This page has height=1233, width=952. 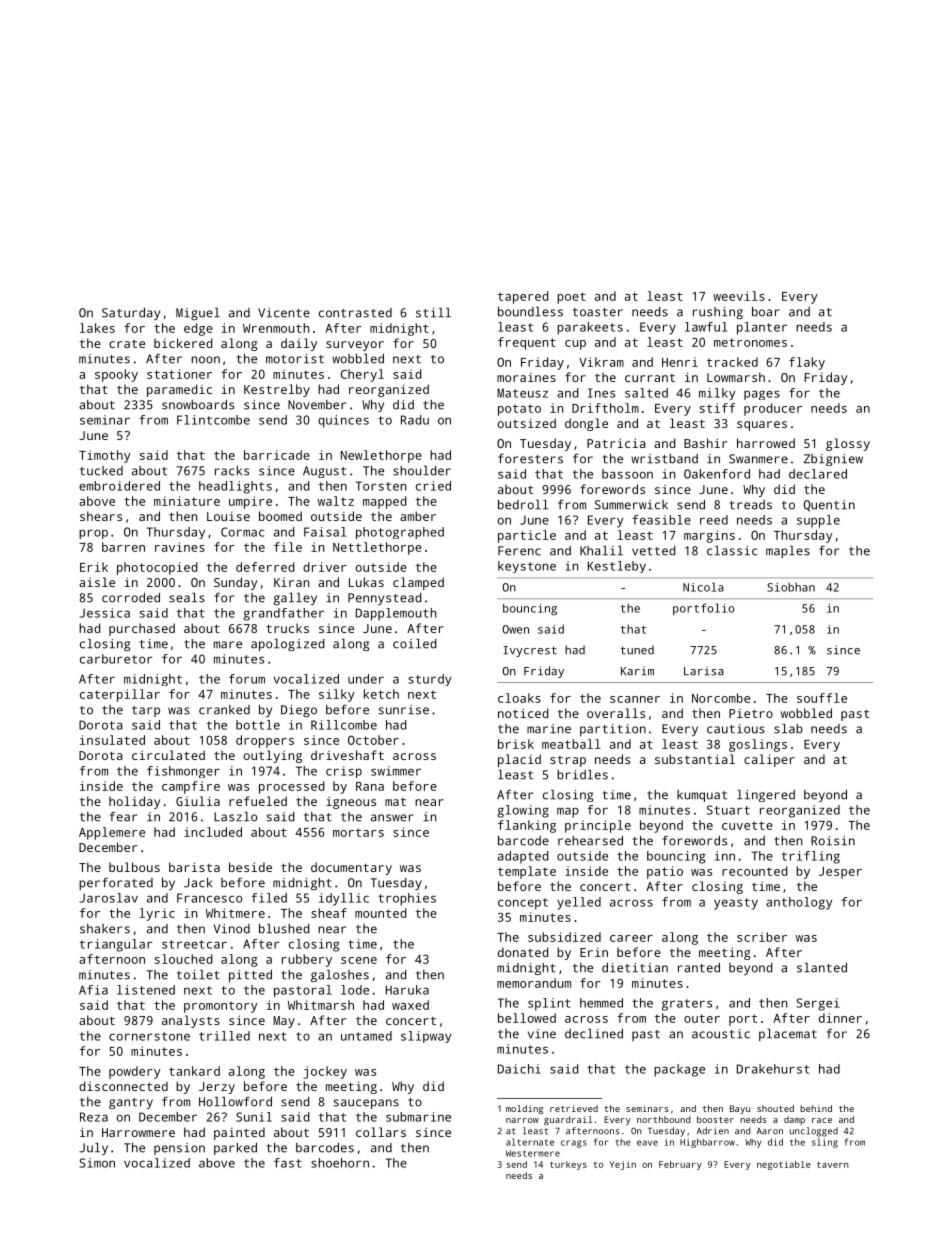 I want to click on Kestleby, so click(x=617, y=567).
